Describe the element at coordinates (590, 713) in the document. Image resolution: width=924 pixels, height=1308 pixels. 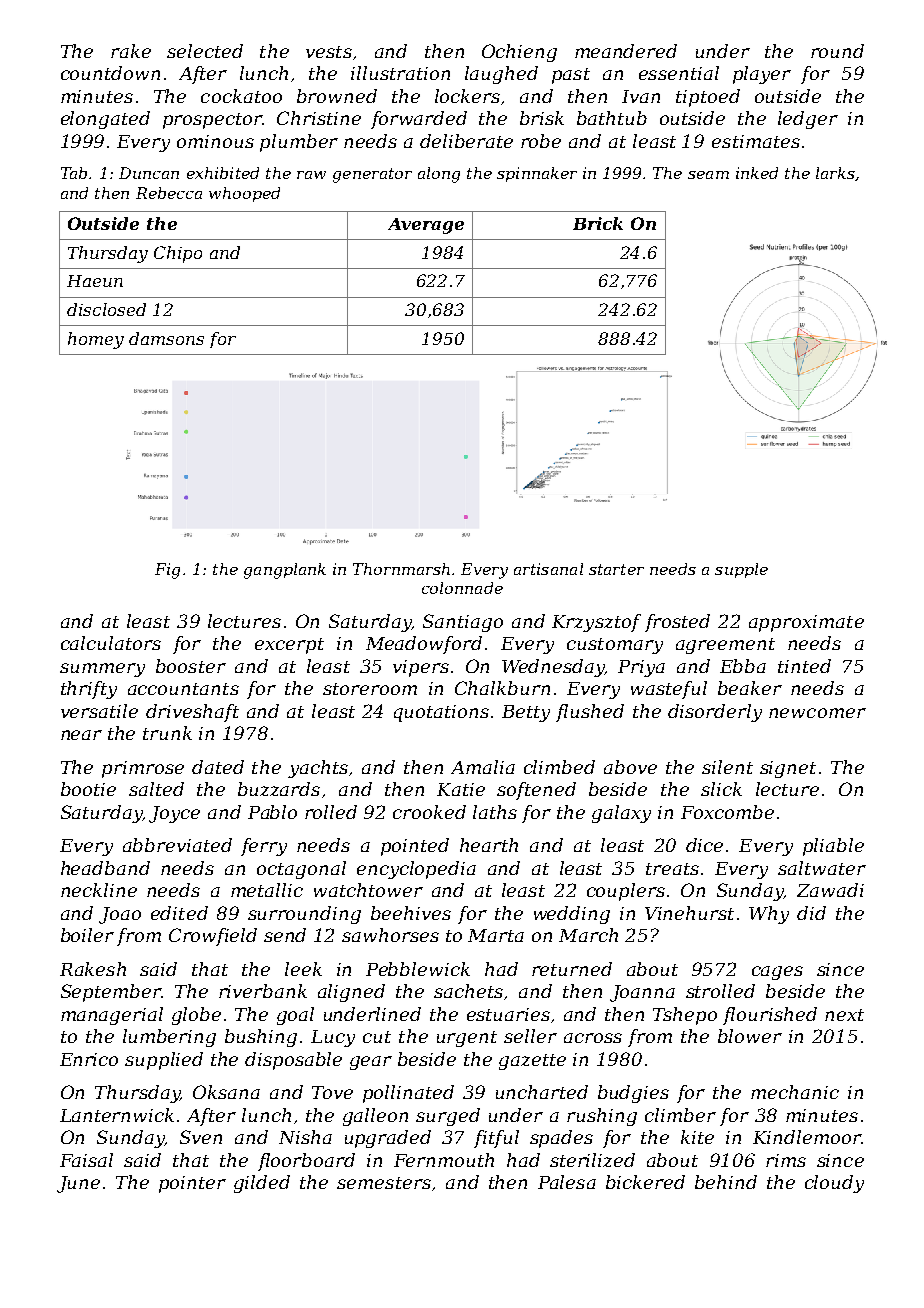
I see `flushed` at that location.
